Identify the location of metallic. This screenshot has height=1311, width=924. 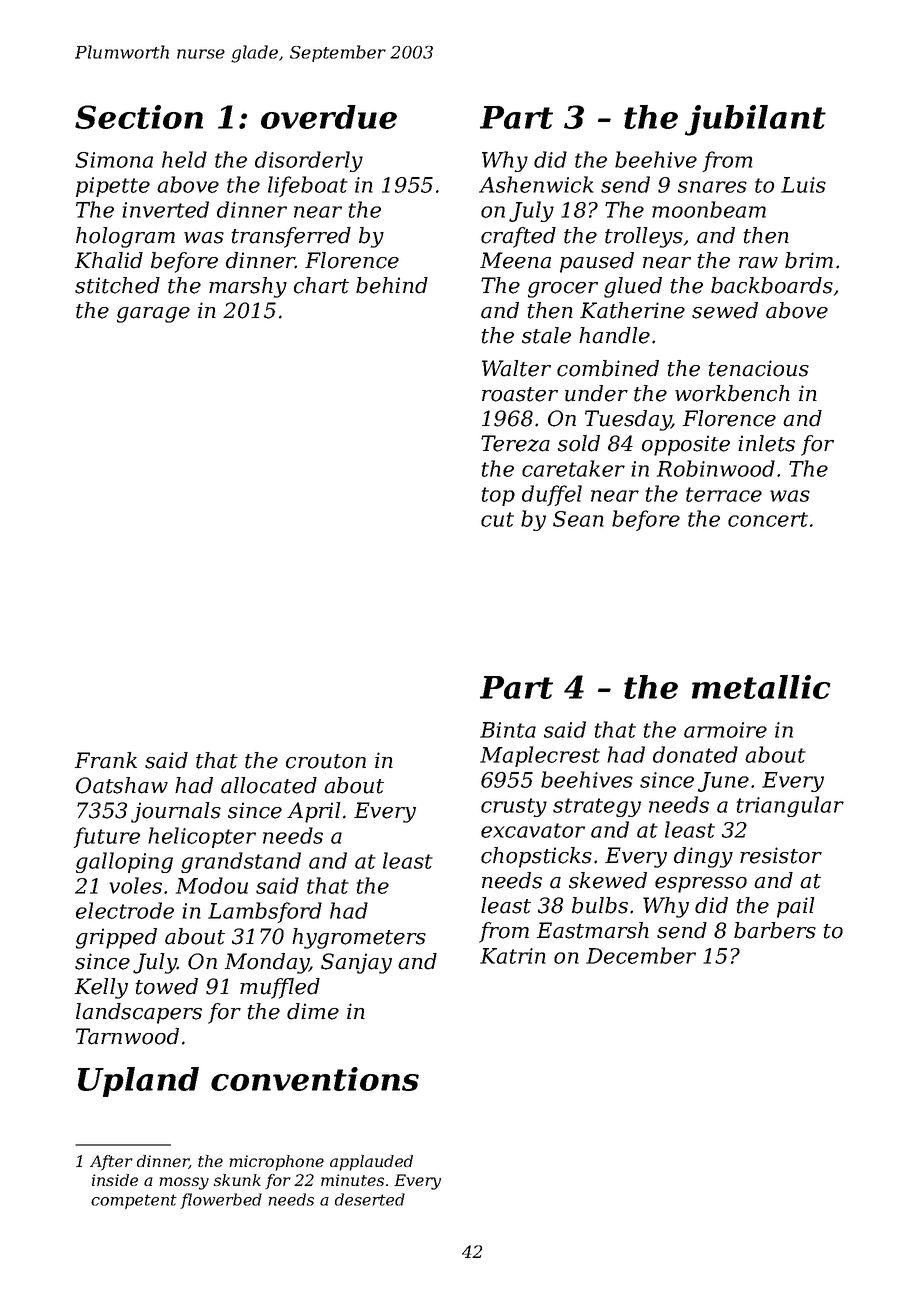
(761, 687).
